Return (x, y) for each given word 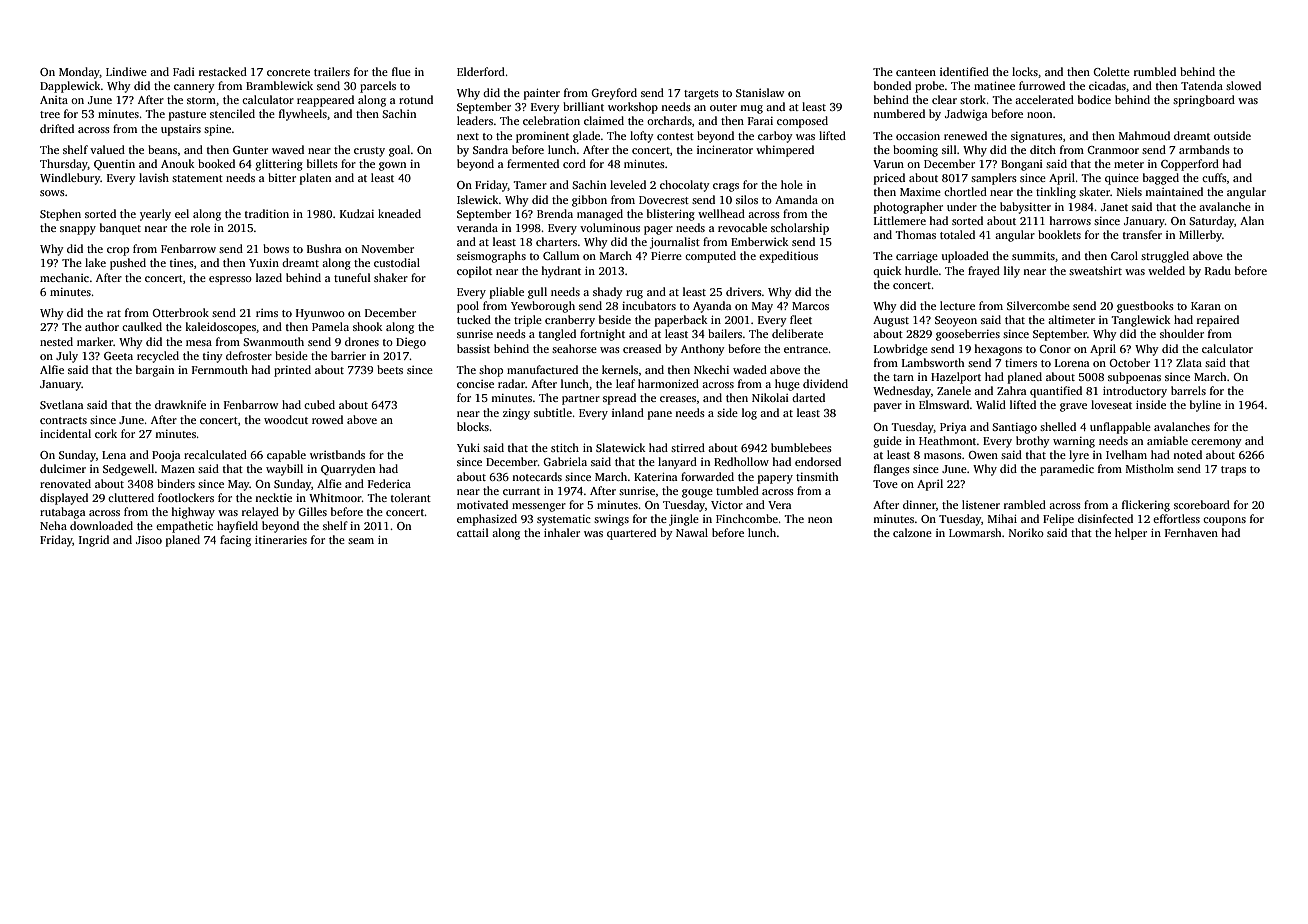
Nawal (692, 532)
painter (542, 94)
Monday (79, 73)
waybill (284, 470)
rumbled (1155, 71)
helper (1131, 534)
